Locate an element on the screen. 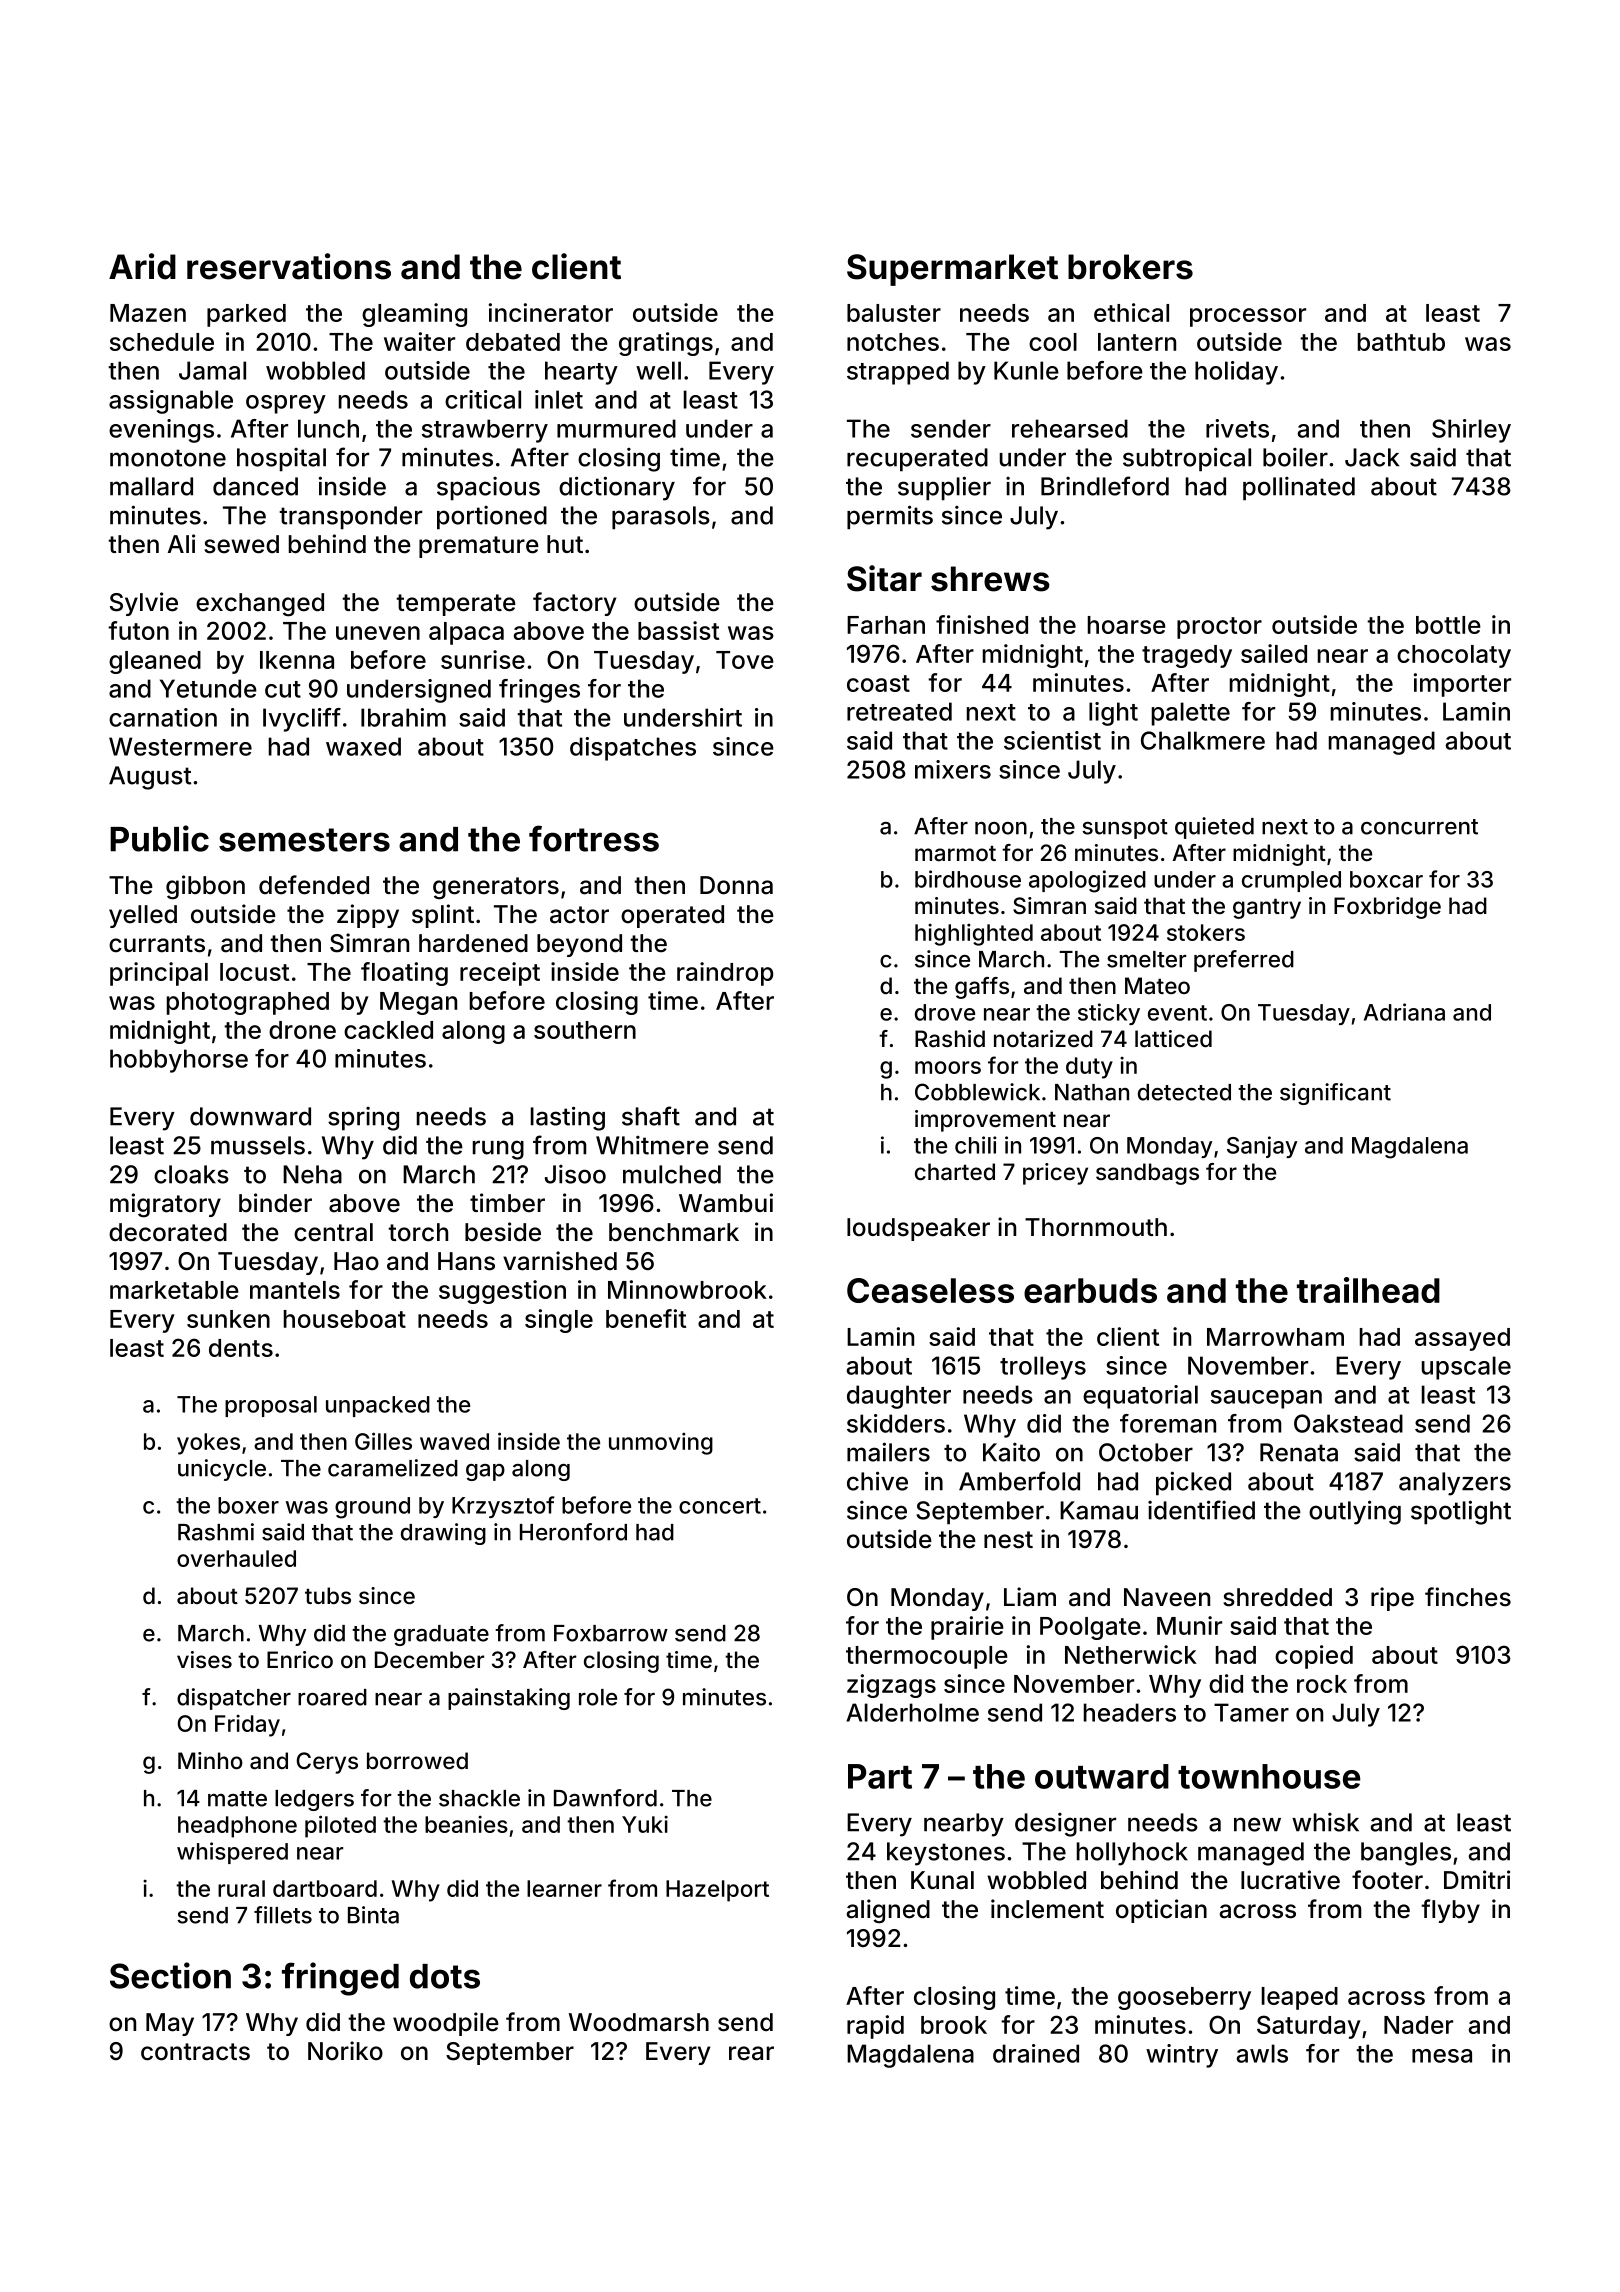 The height and width of the screenshot is (2292, 1620). waxed is located at coordinates (363, 746).
